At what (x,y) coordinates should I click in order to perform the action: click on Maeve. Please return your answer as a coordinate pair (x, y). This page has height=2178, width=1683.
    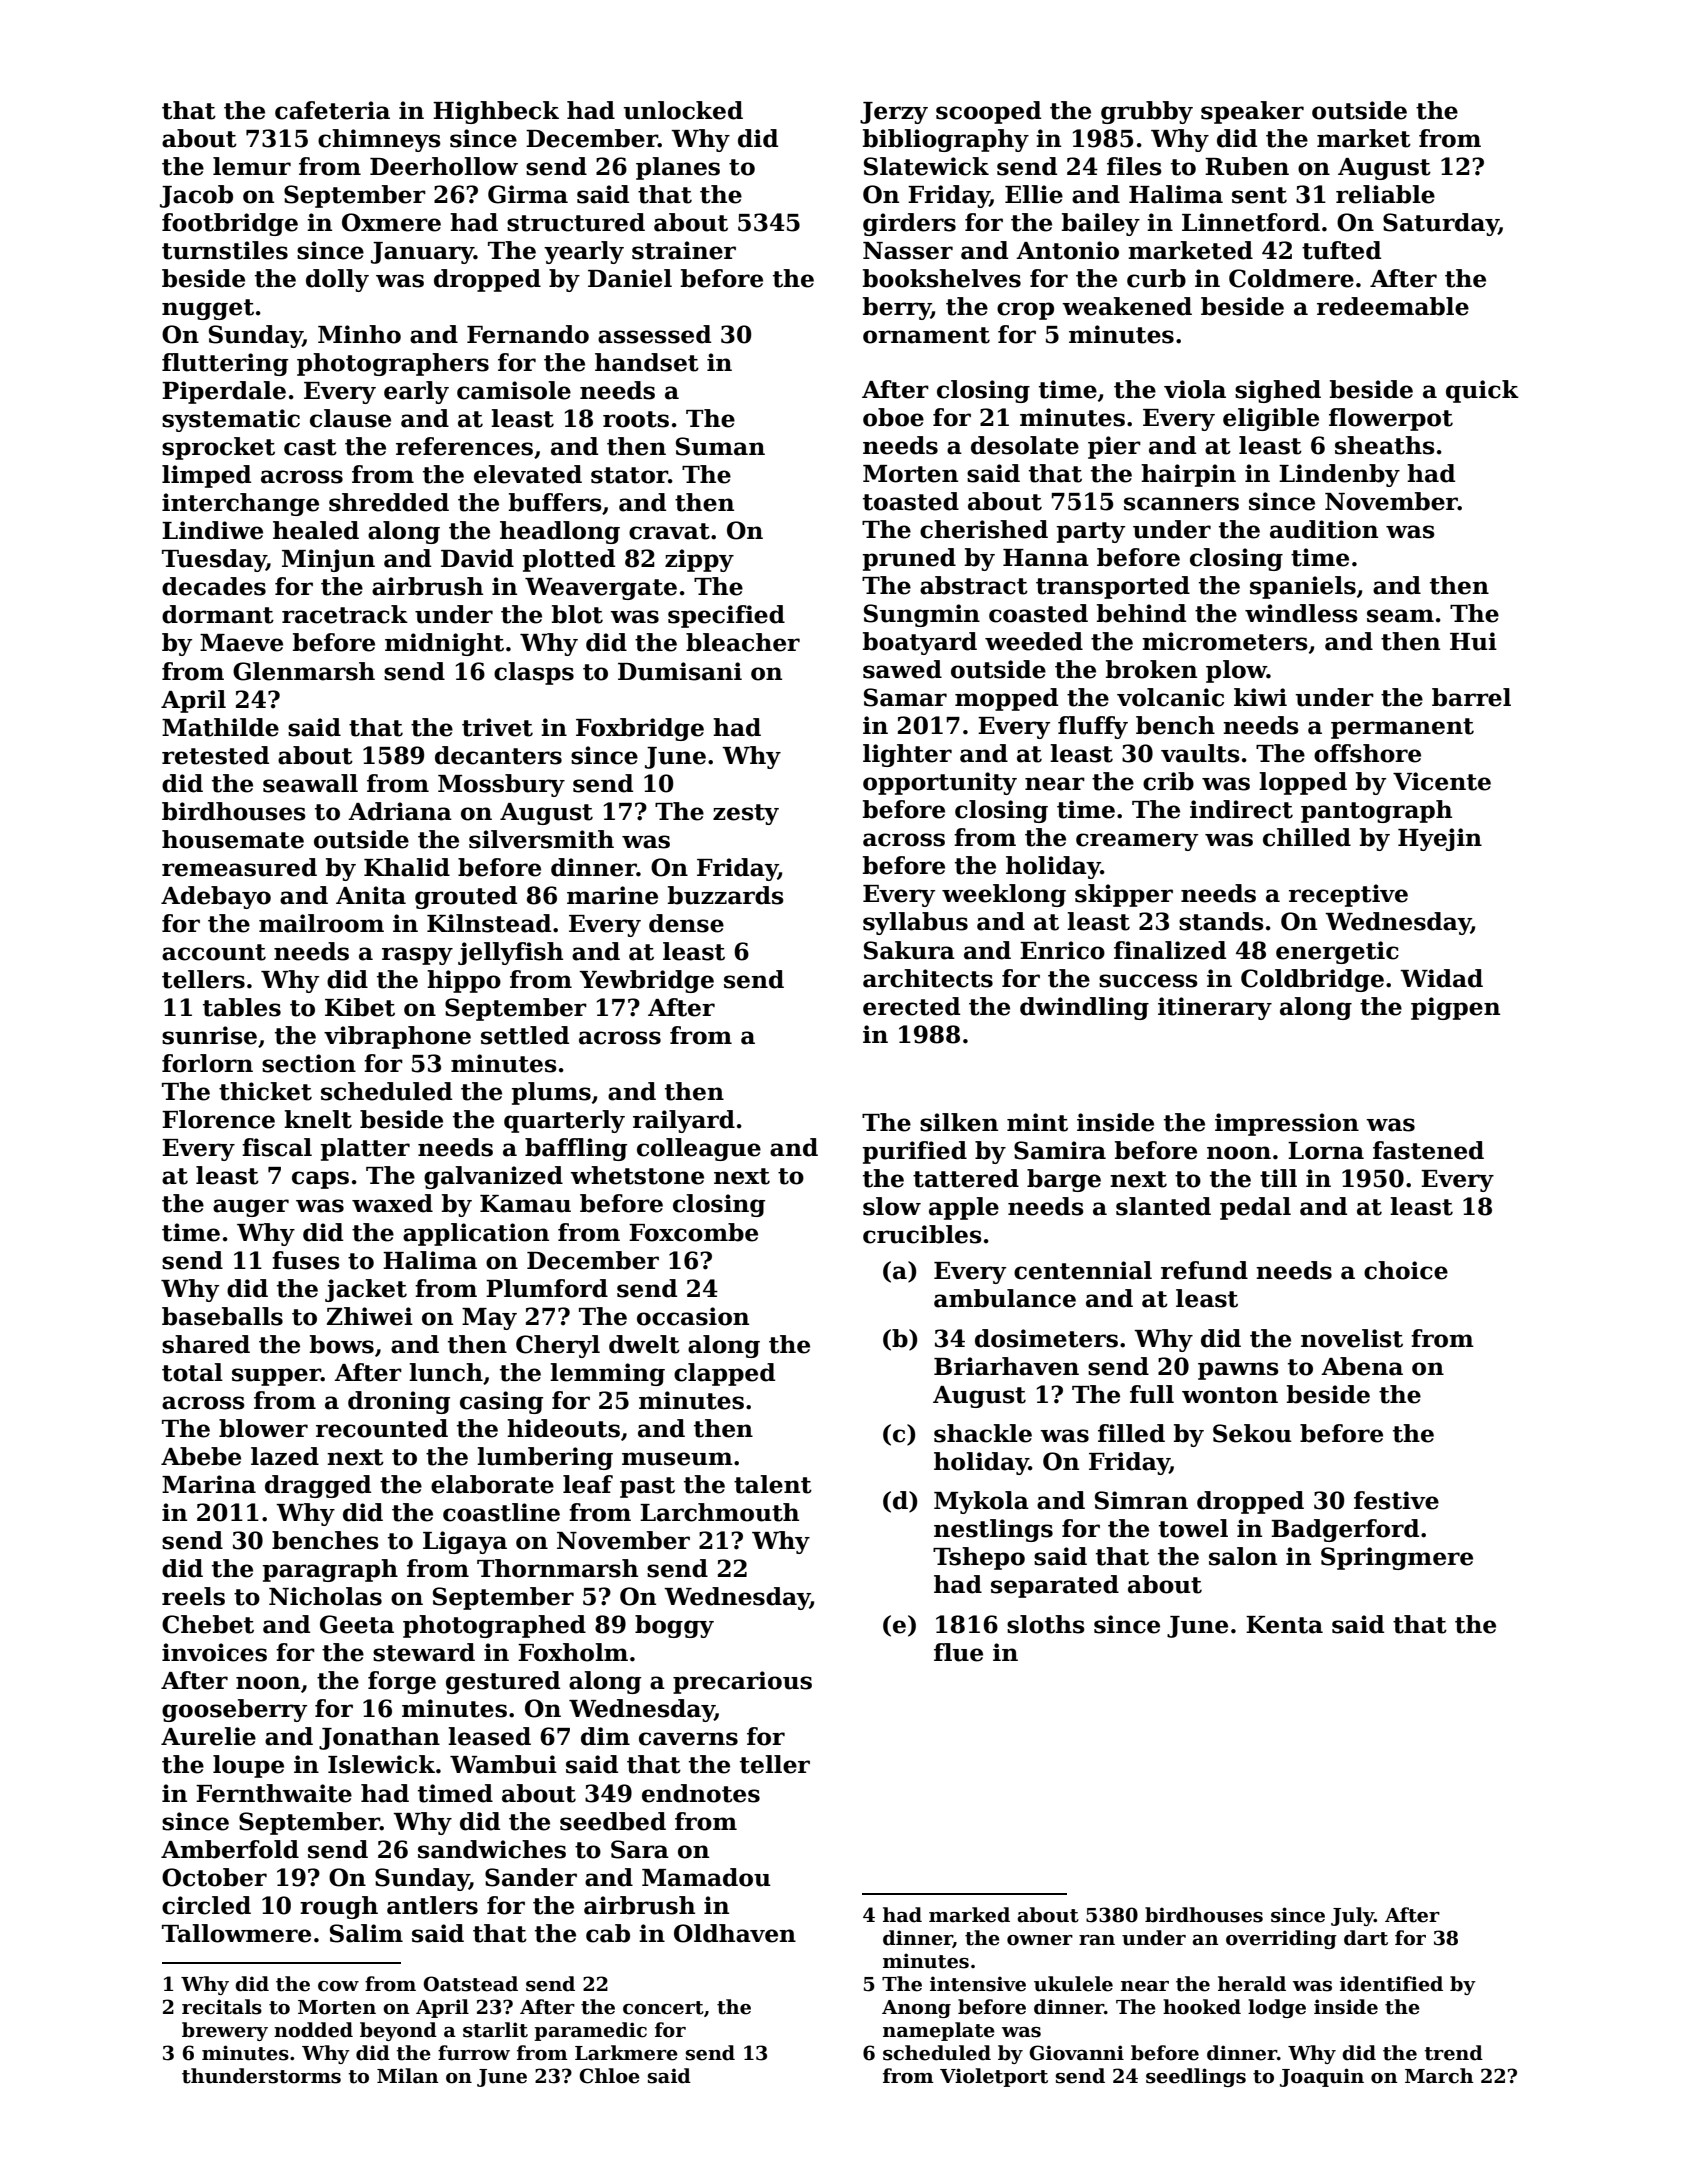
    Looking at the image, I should click on (241, 643).
